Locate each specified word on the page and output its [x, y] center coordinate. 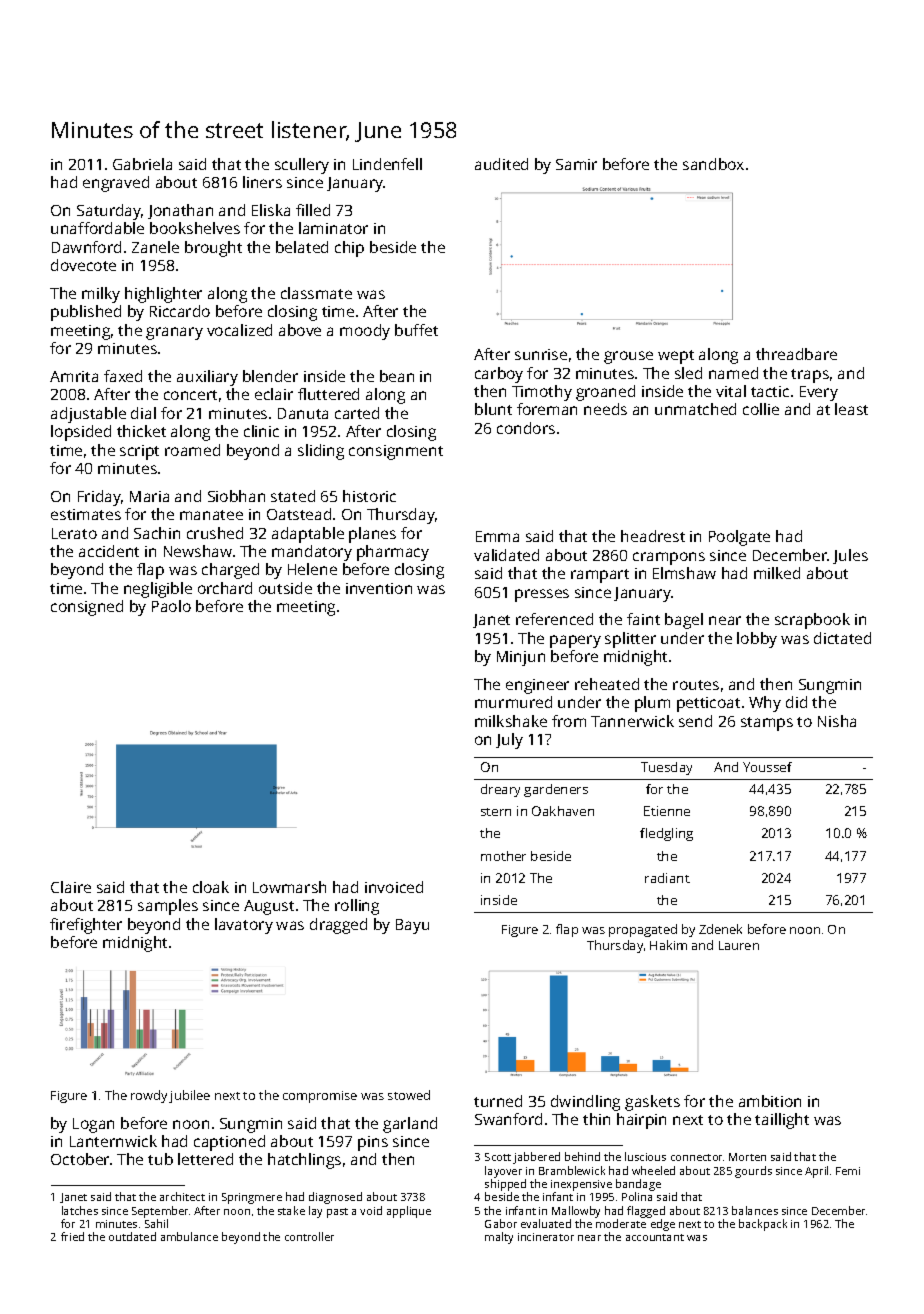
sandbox [713, 164]
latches [80, 1210]
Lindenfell [387, 164]
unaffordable [97, 228]
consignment [396, 452]
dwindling [585, 1103]
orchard [225, 588]
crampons [669, 558]
